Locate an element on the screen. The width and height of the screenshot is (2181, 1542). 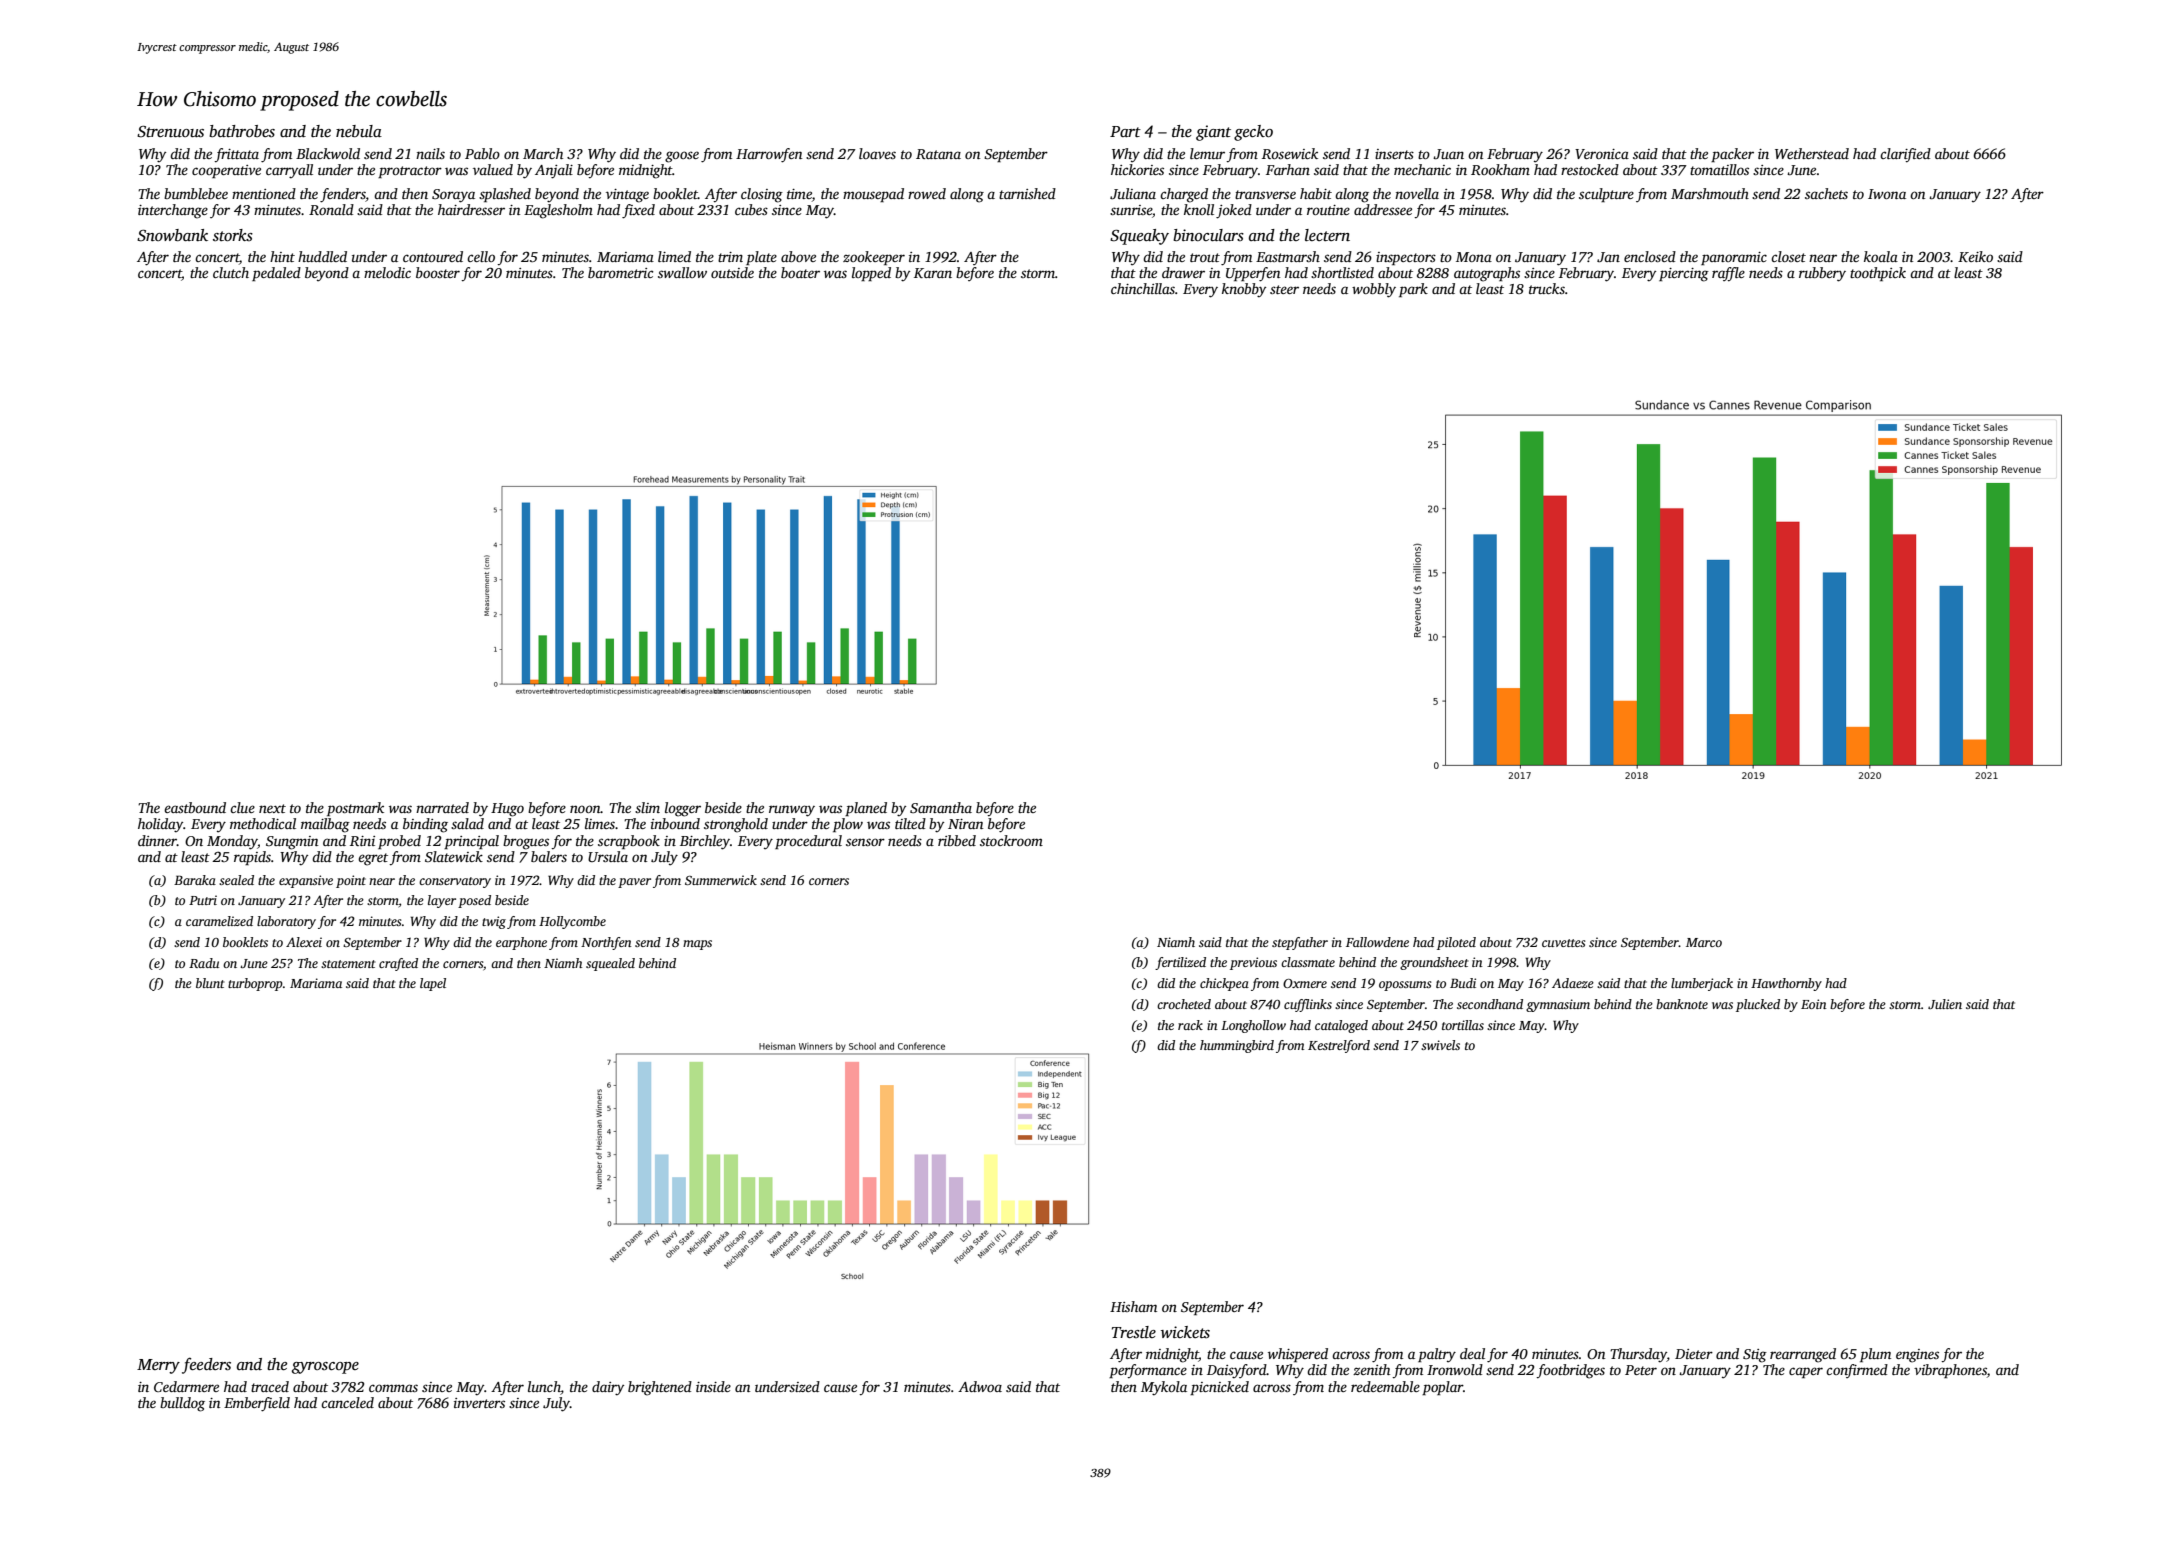
eastbound is located at coordinates (195, 807).
